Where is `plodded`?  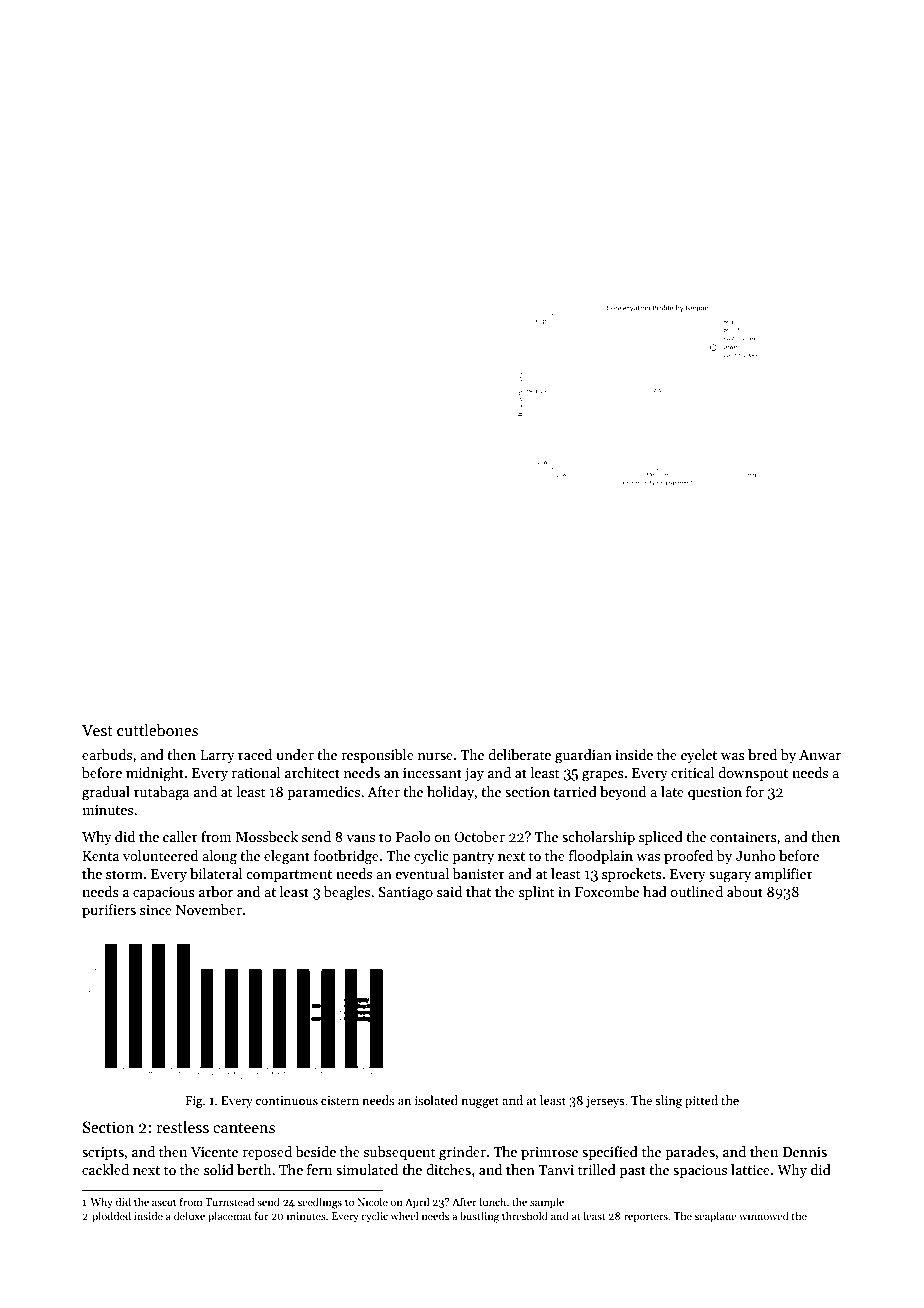 plodded is located at coordinates (111, 1217).
